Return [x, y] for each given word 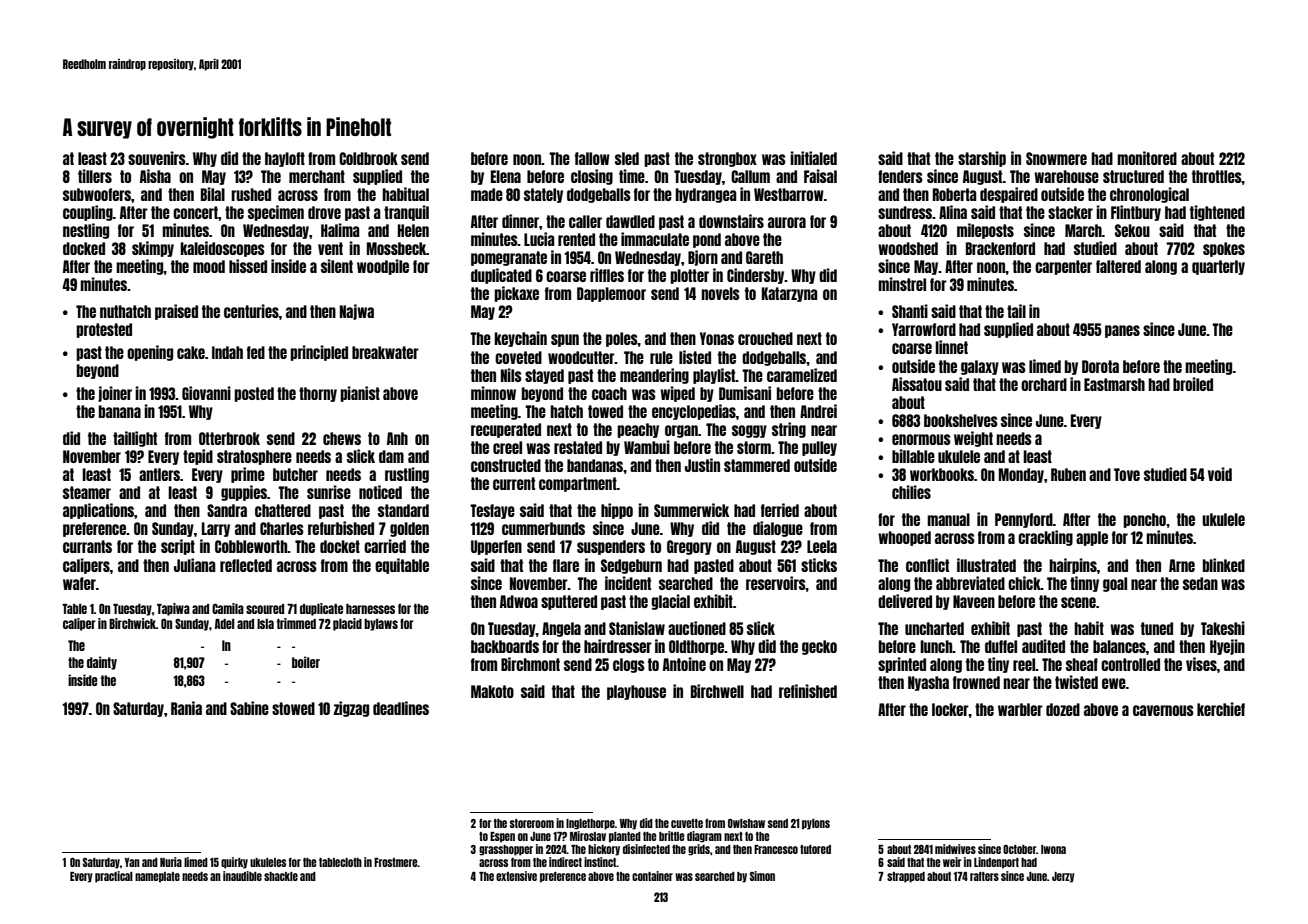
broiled [1193, 384]
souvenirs [157, 158]
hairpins [1073, 566]
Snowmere [1056, 158]
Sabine [249, 708]
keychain [520, 339]
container [652, 876]
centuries [251, 311]
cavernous [1163, 710]
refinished [808, 691]
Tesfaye [492, 511]
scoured [265, 609]
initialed [813, 158]
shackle [281, 876]
